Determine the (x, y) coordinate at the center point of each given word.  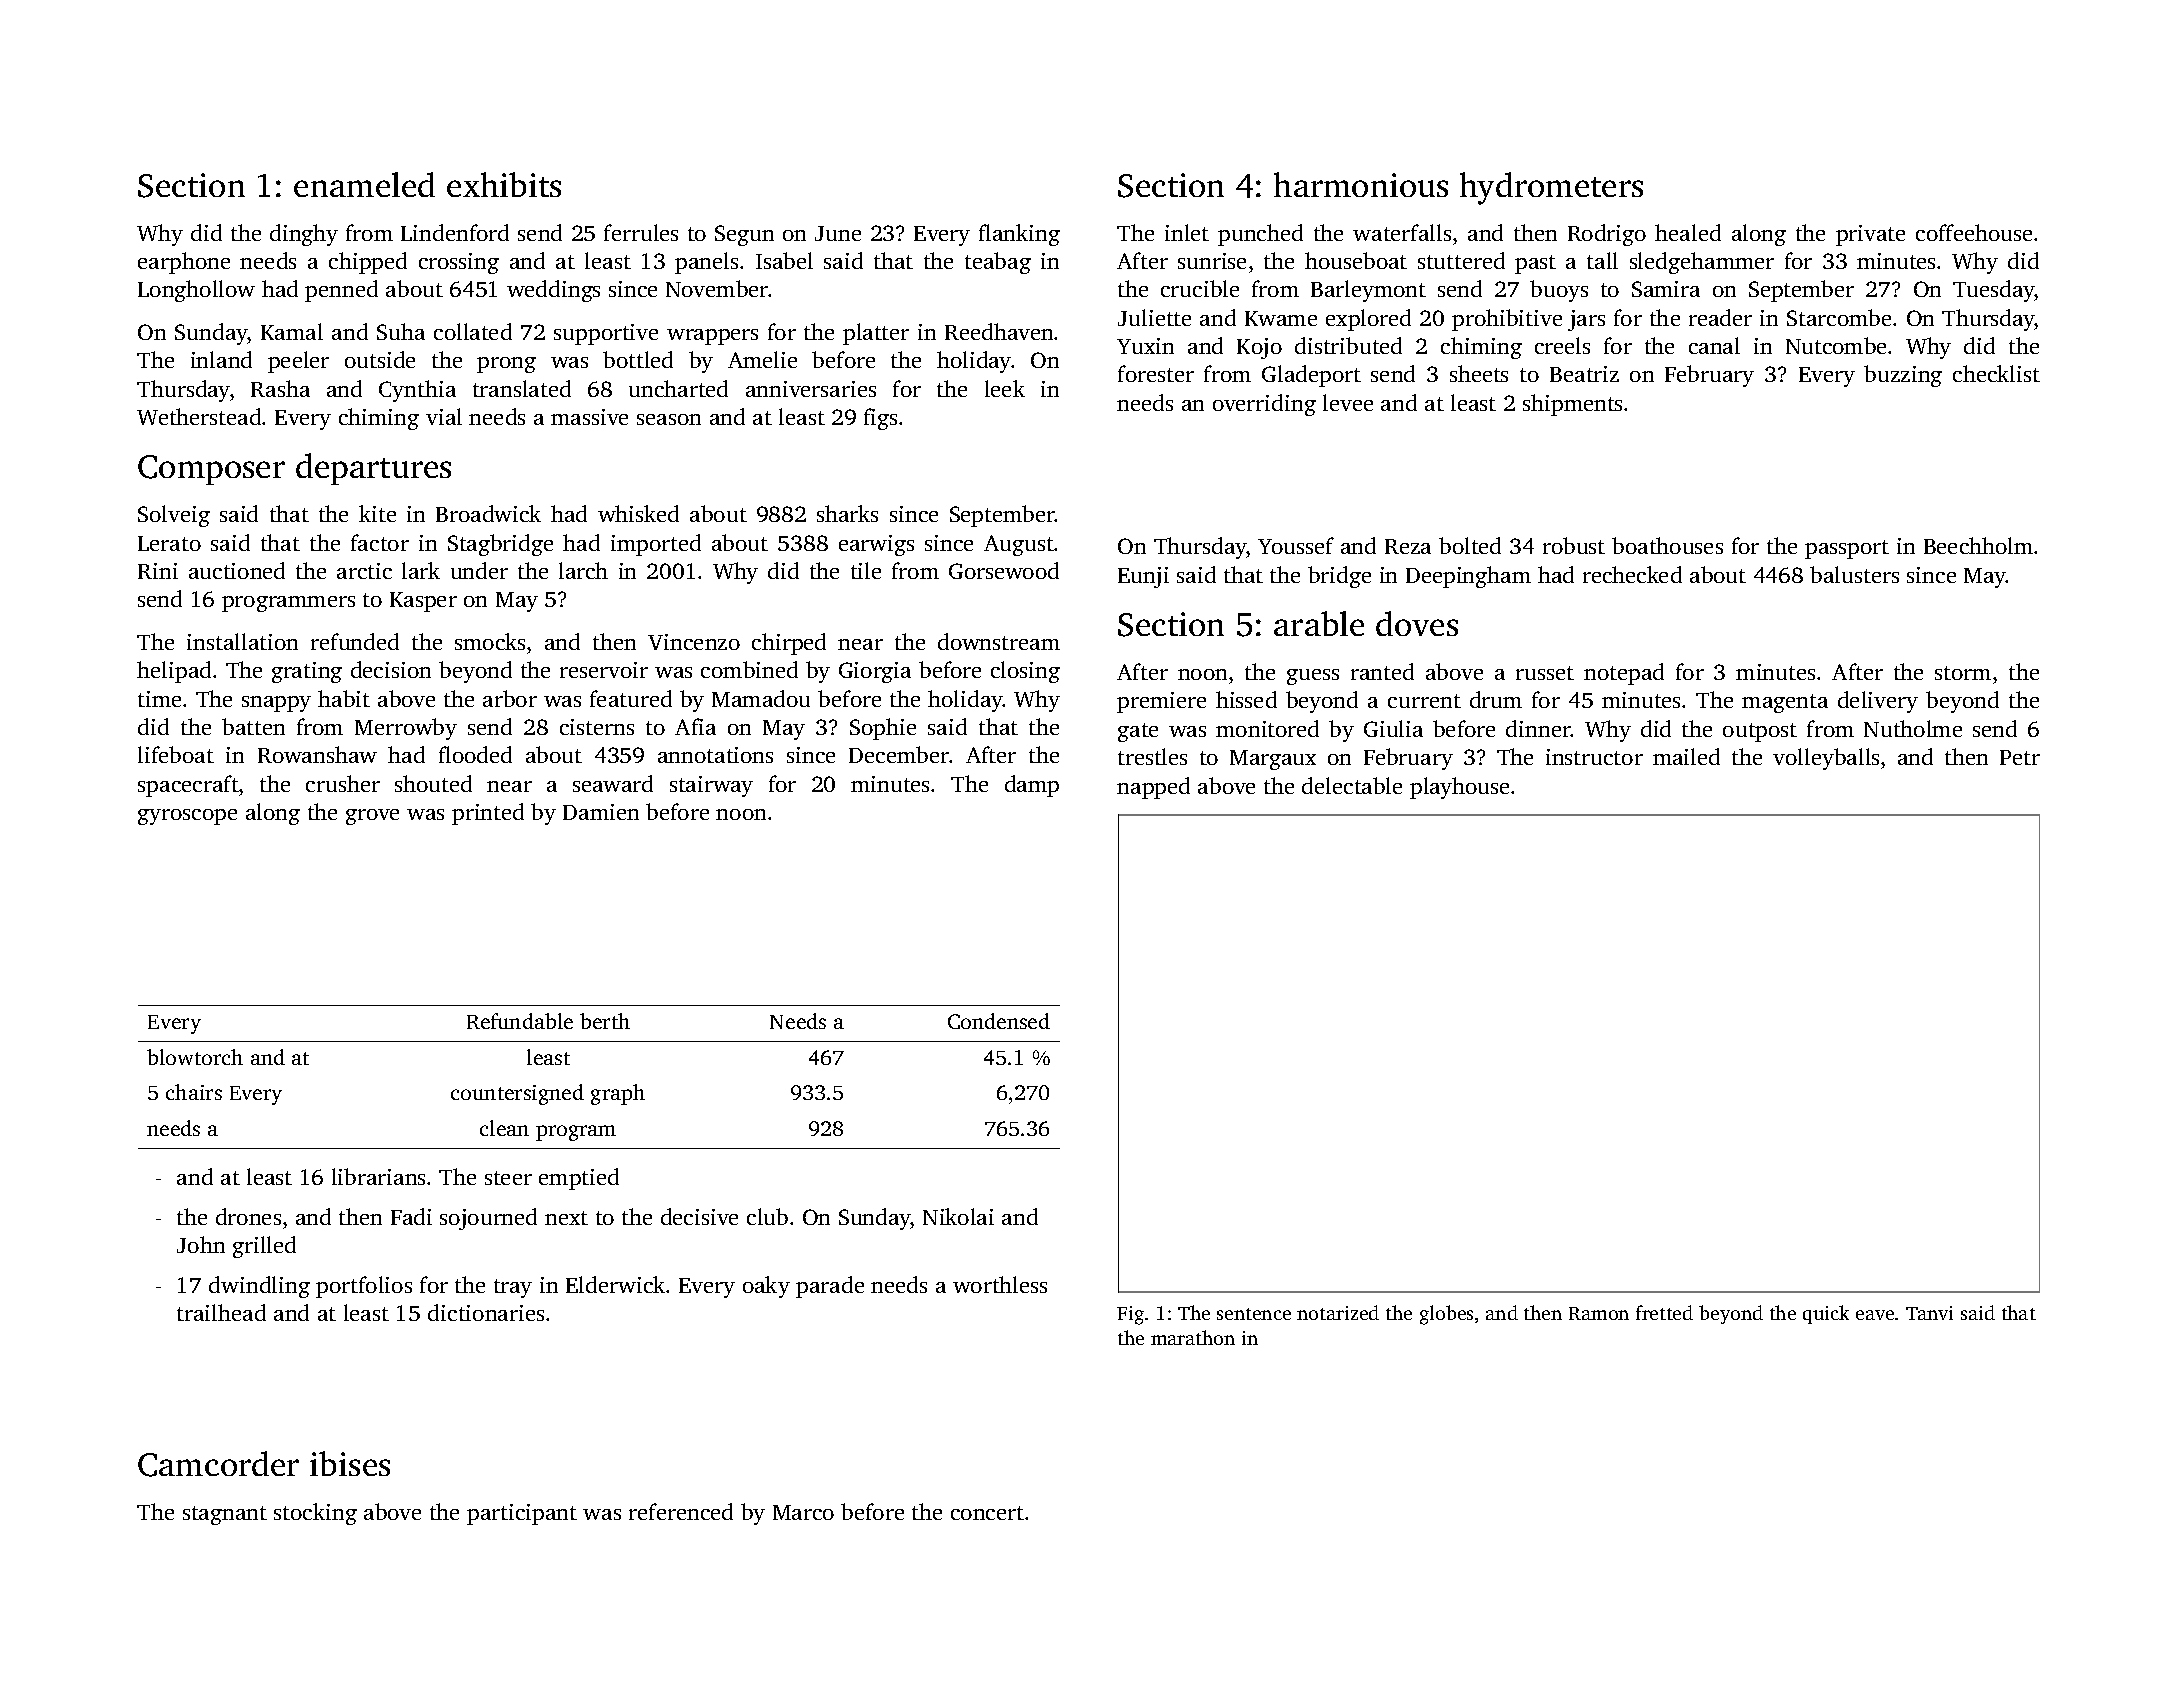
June (838, 233)
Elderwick (615, 1284)
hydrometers (1551, 188)
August (1019, 545)
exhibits (504, 184)
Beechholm (1978, 545)
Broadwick (488, 513)
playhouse (1459, 788)
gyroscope (187, 817)
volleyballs (1826, 759)
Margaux (1273, 760)
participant (522, 1514)
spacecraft (188, 786)
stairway (711, 786)
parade (830, 1287)
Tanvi (1929, 1313)
